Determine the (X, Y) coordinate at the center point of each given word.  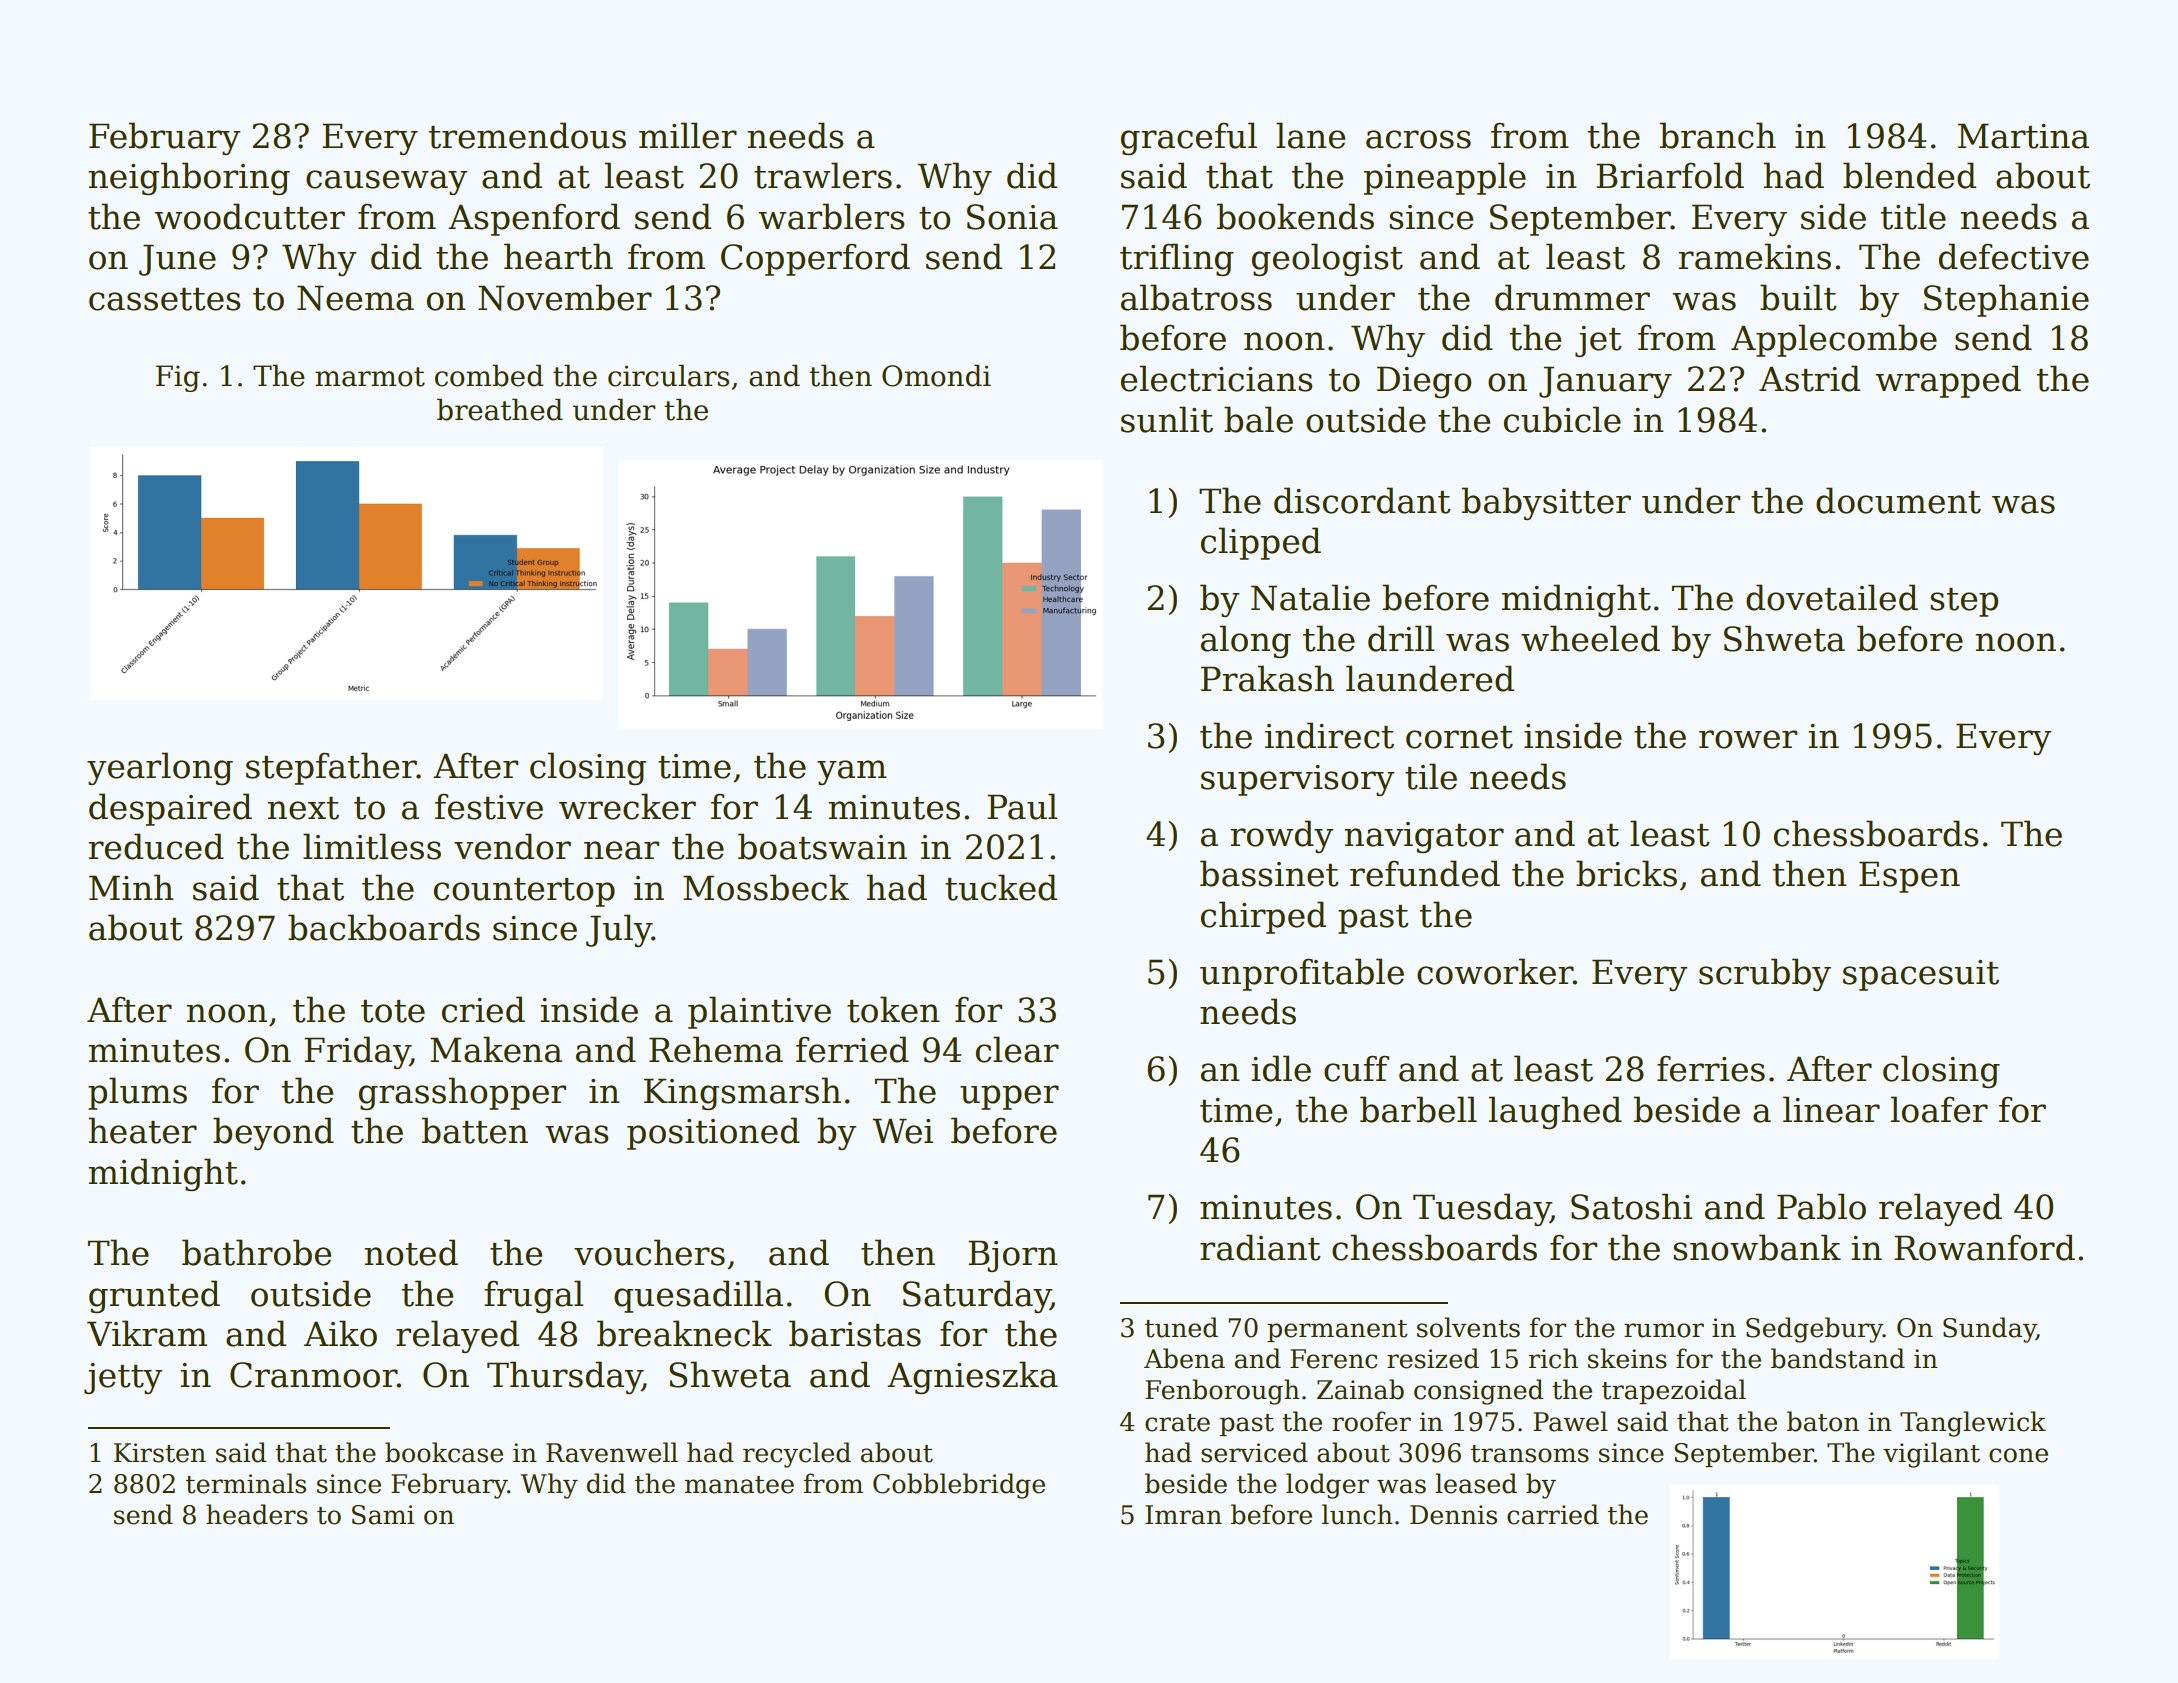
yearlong (160, 768)
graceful (1189, 138)
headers (257, 1514)
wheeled (1590, 638)
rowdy (1281, 836)
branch (1718, 135)
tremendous (527, 135)
